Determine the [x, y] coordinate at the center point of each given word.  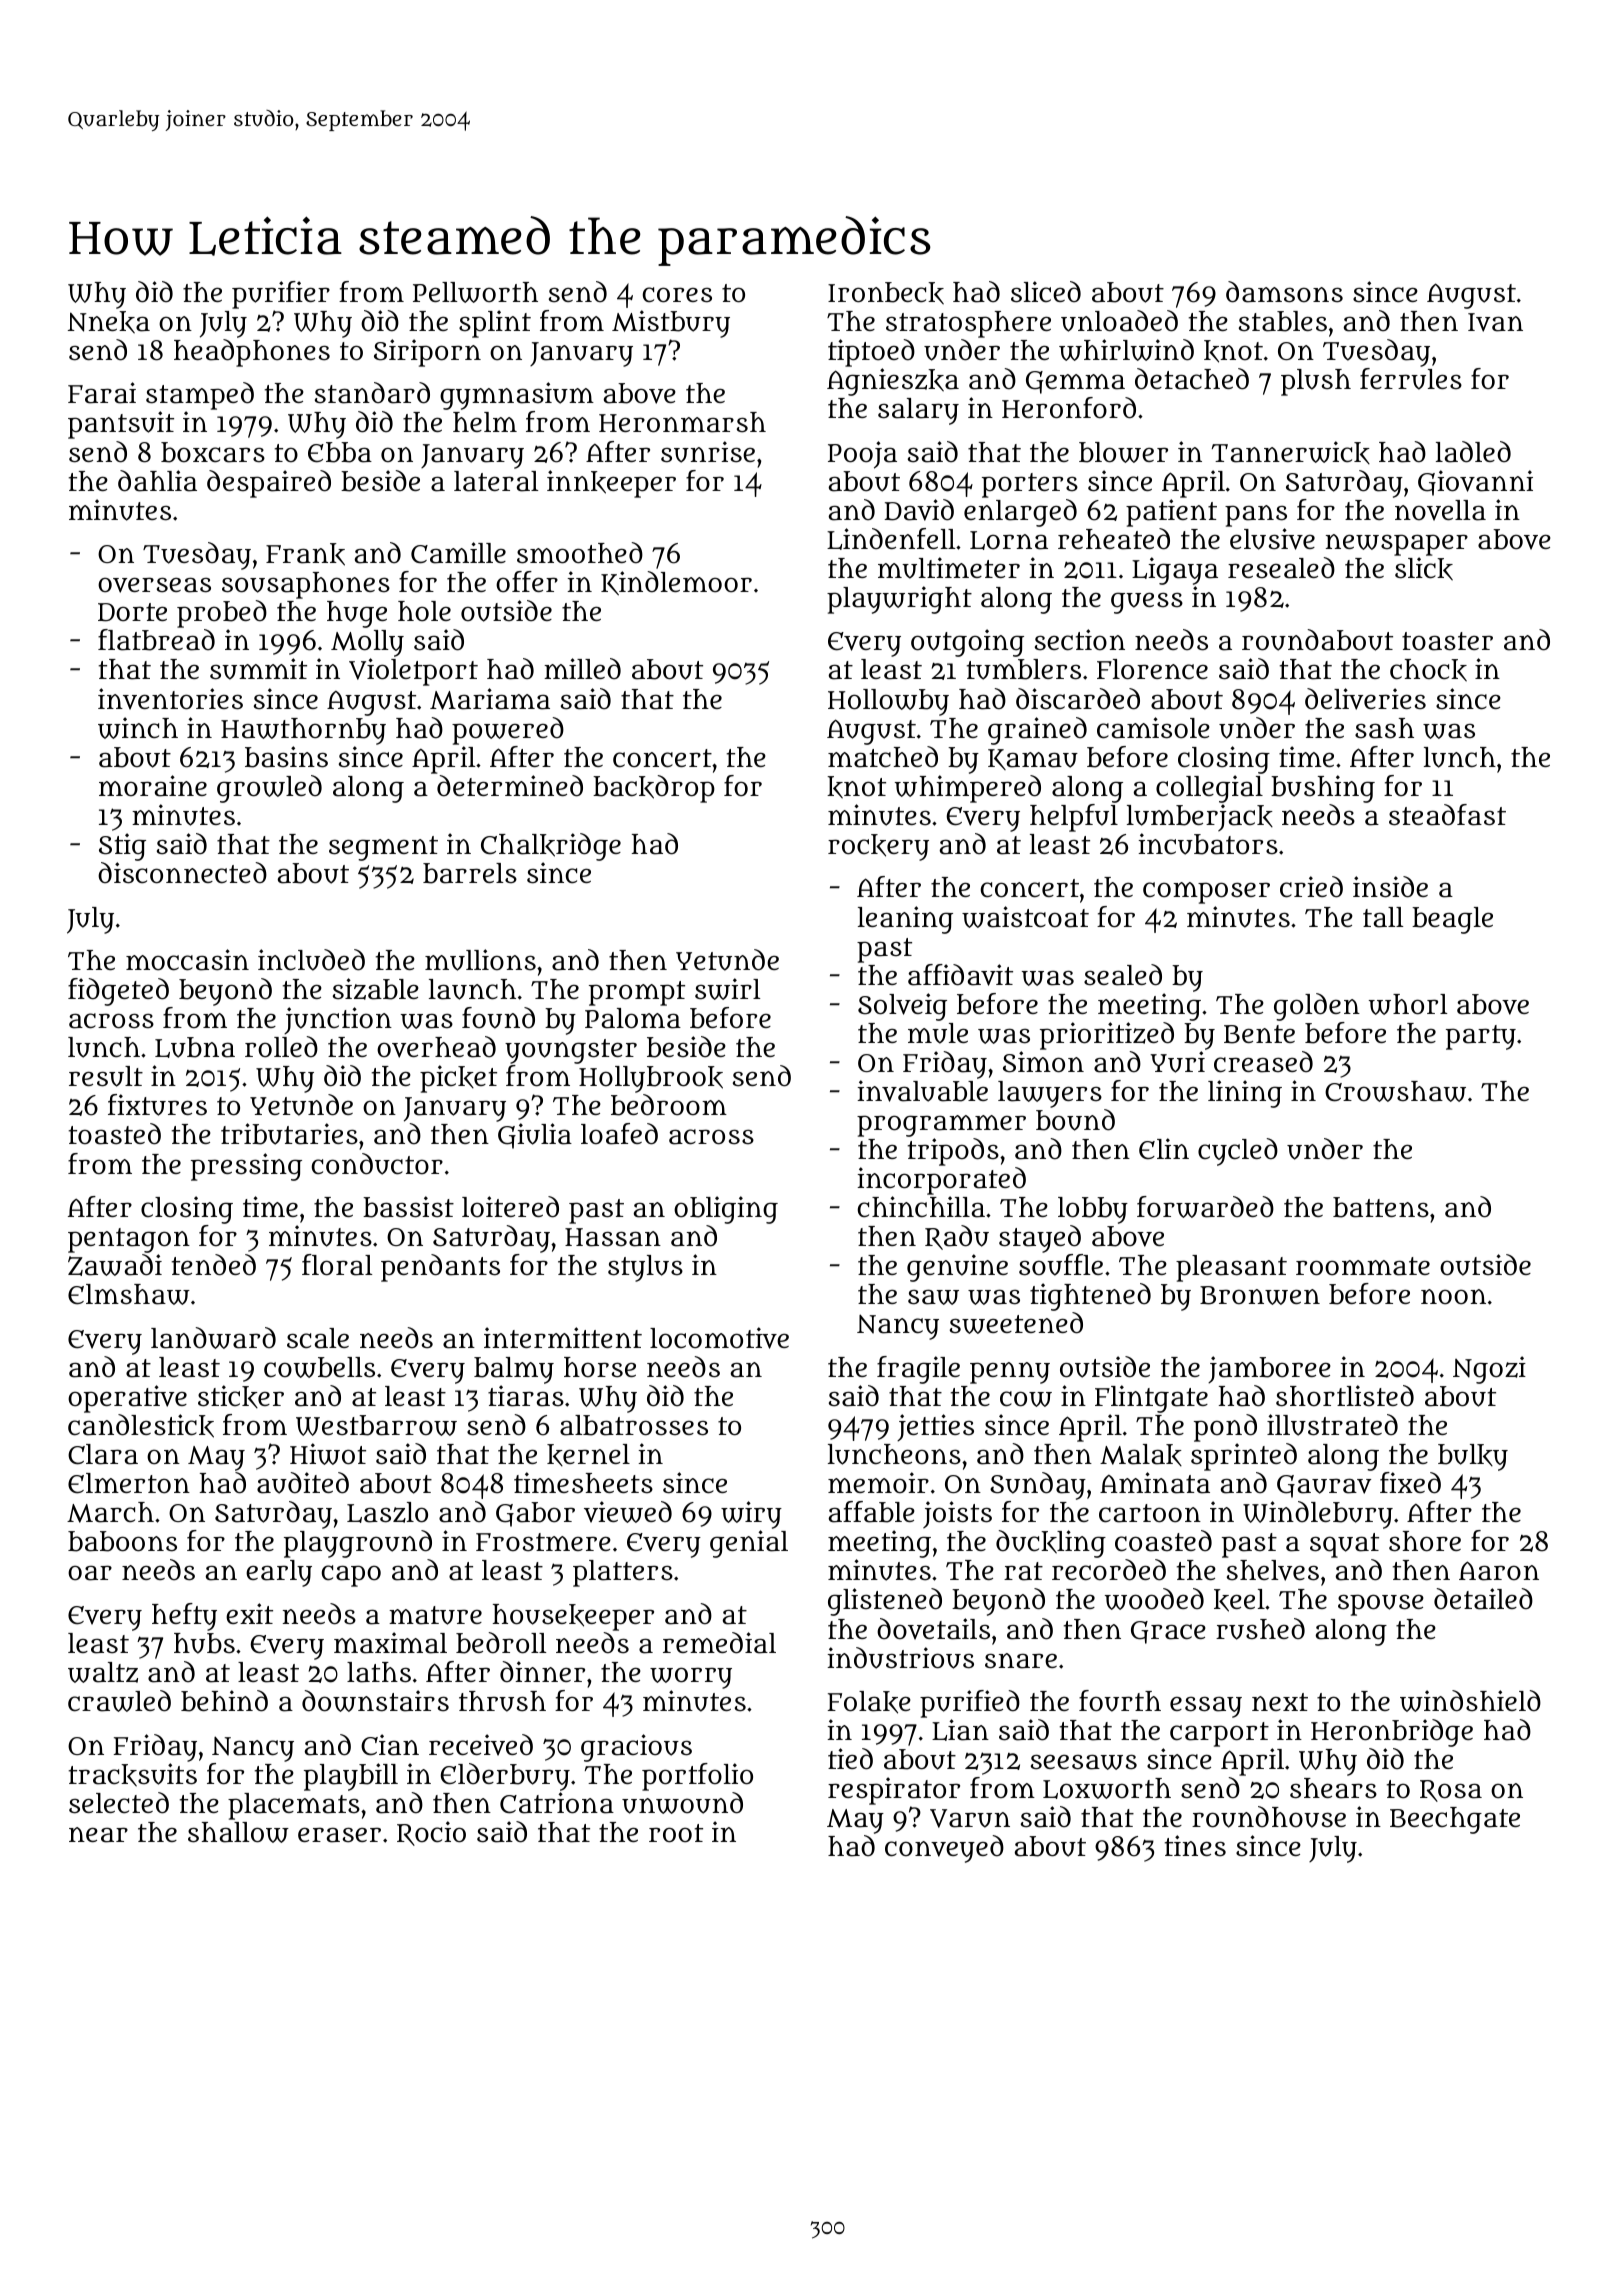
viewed [628, 1512]
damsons [1284, 292]
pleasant [1231, 1268]
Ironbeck [886, 293]
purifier [281, 295]
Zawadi [115, 1265]
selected [119, 1803]
